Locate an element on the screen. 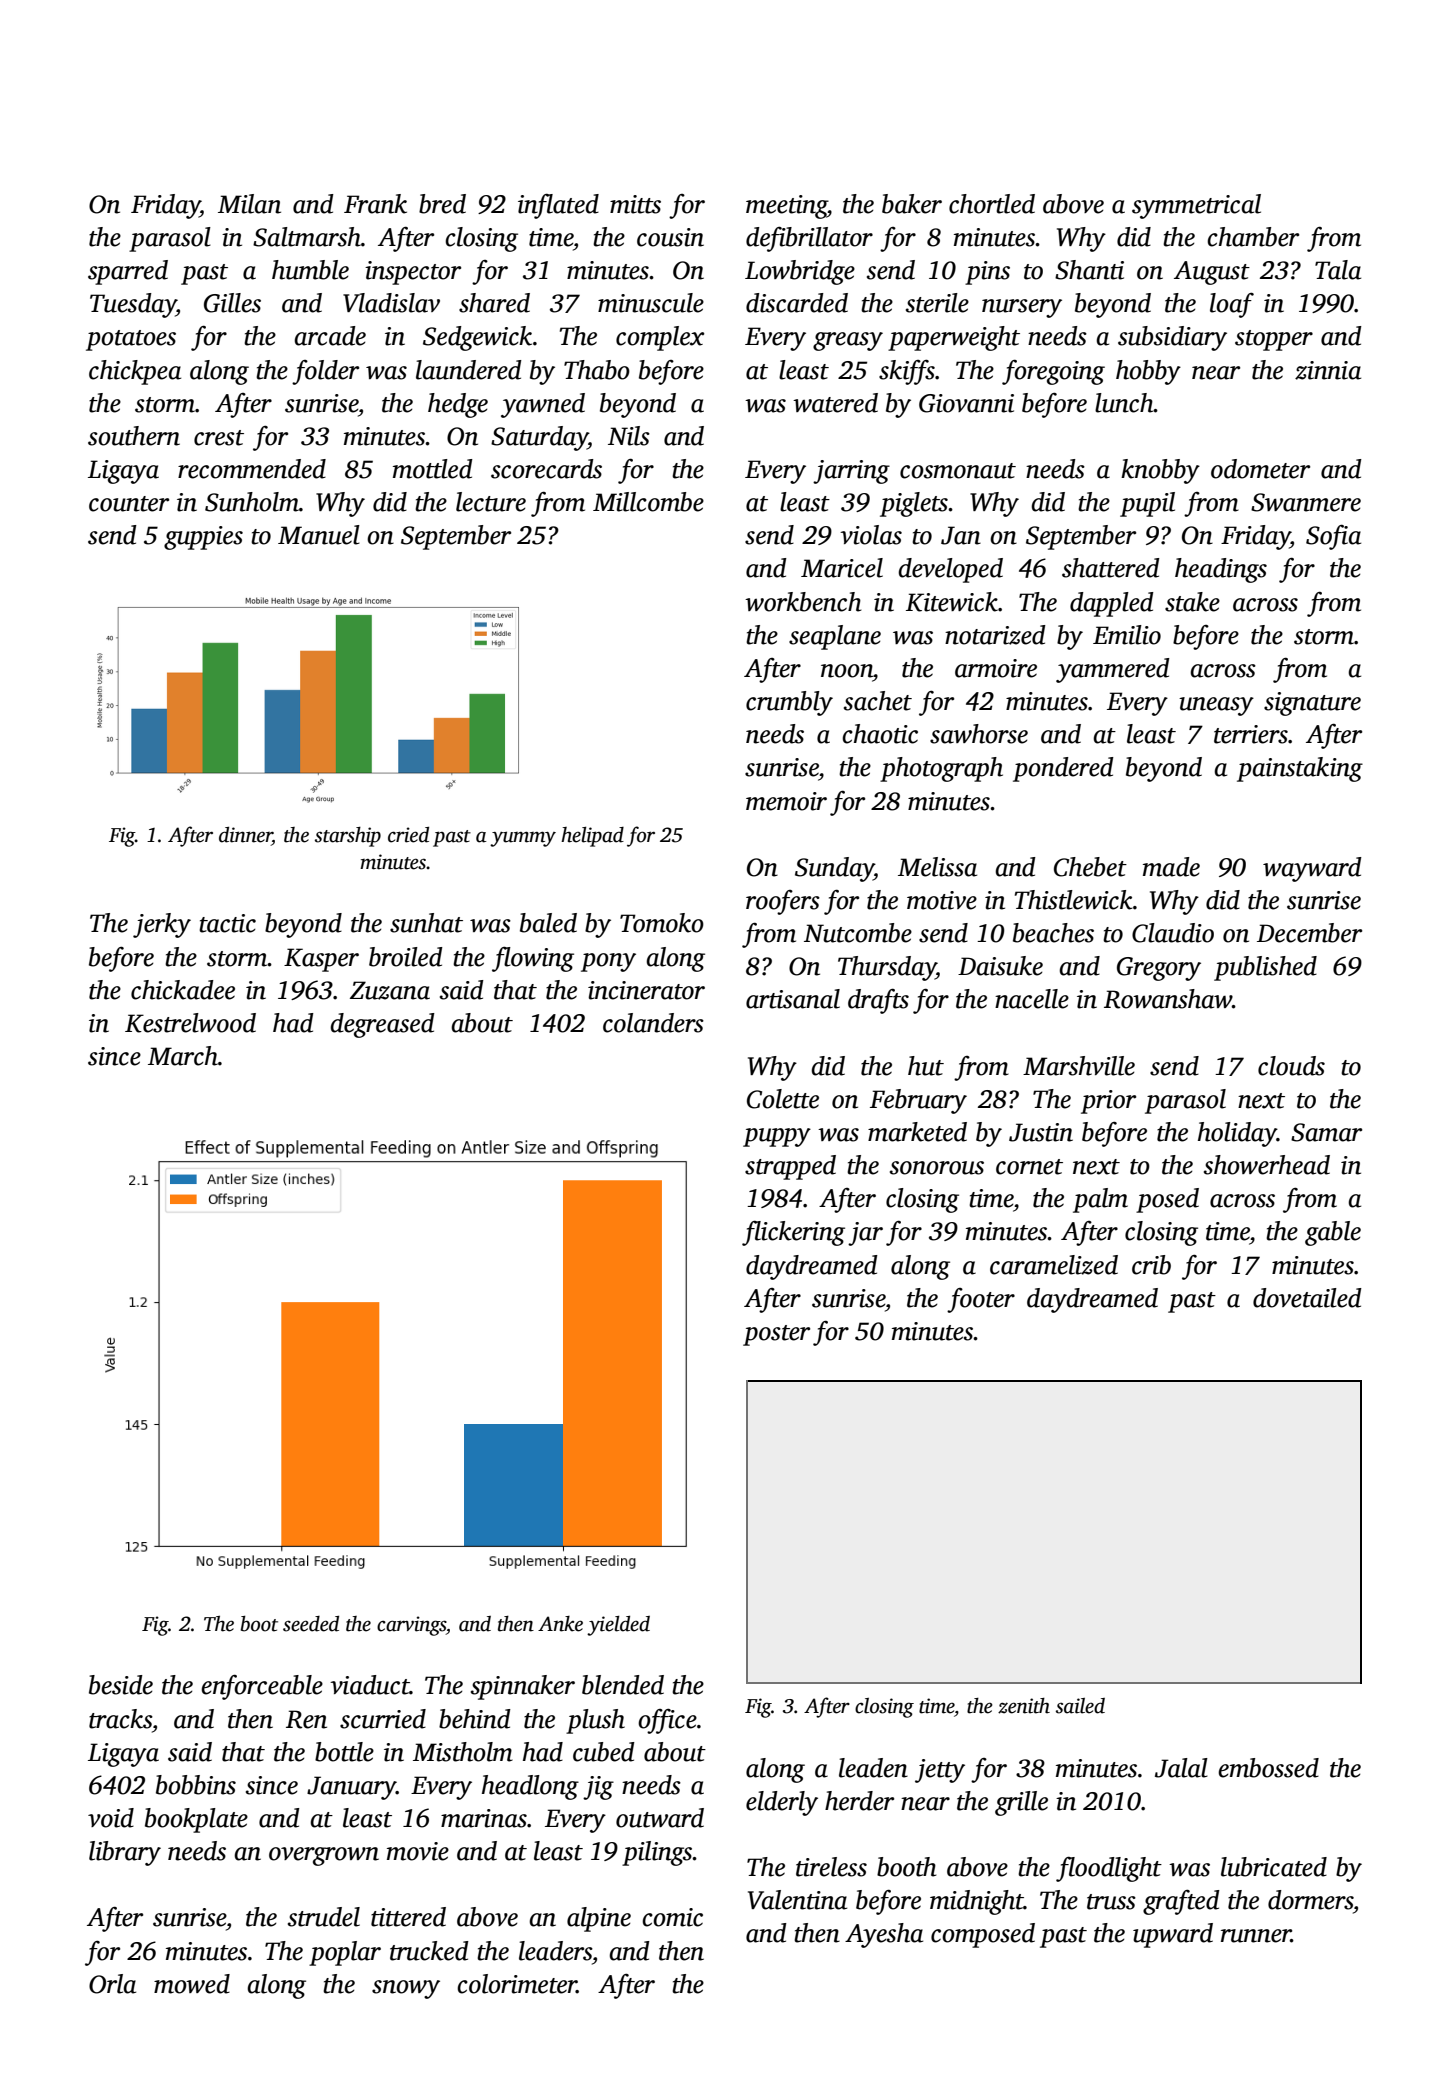 The image size is (1450, 2100). colorimeter is located at coordinates (517, 1984).
